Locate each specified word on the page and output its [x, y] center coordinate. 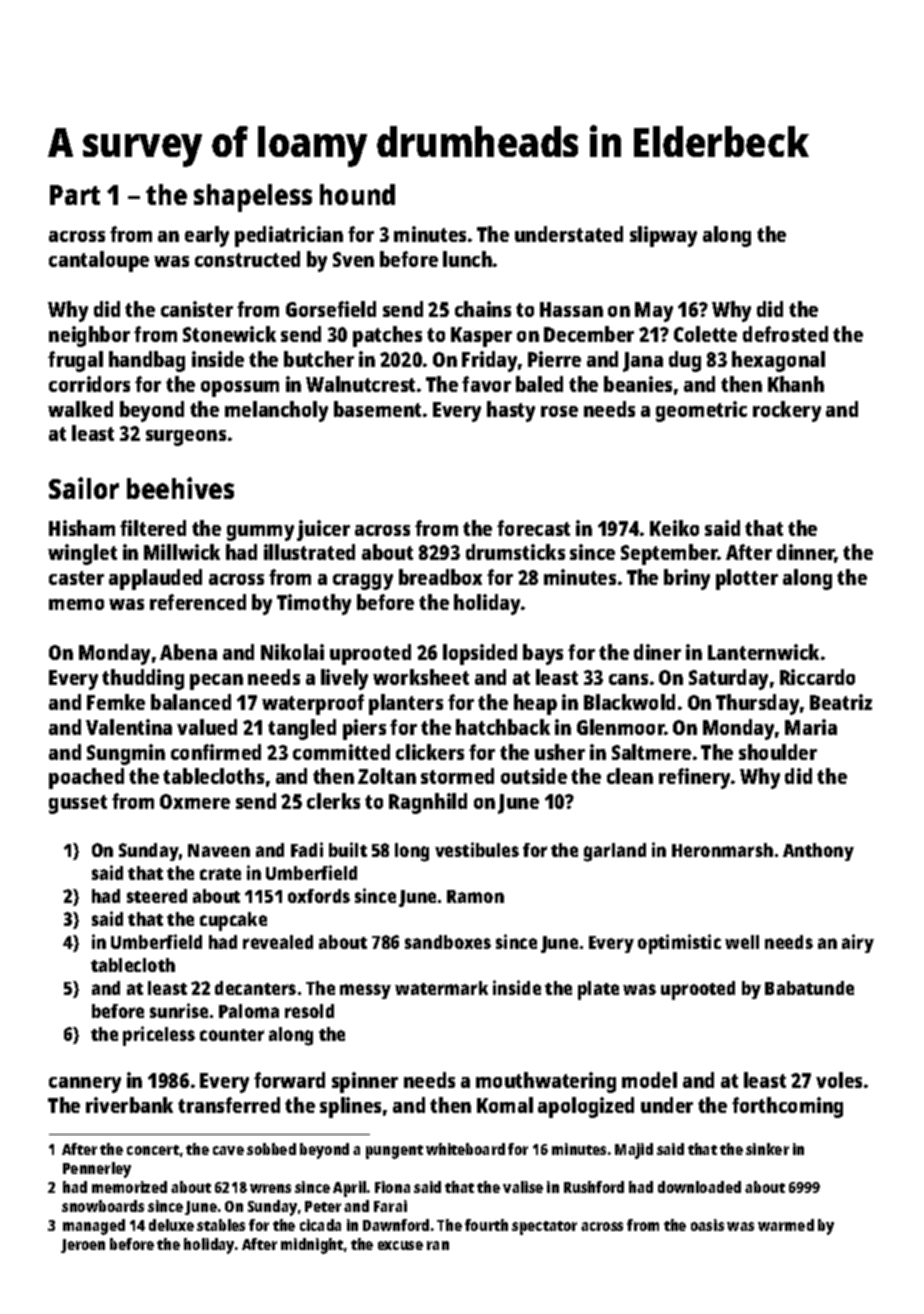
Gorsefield [331, 309]
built [348, 849]
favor [486, 384]
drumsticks [515, 552]
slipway [663, 236]
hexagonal [778, 361]
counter [232, 1035]
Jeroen [83, 1246]
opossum [240, 389]
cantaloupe [99, 261]
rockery [787, 411]
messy [365, 991]
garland [615, 852]
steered [157, 896]
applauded [155, 579]
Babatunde [809, 988]
